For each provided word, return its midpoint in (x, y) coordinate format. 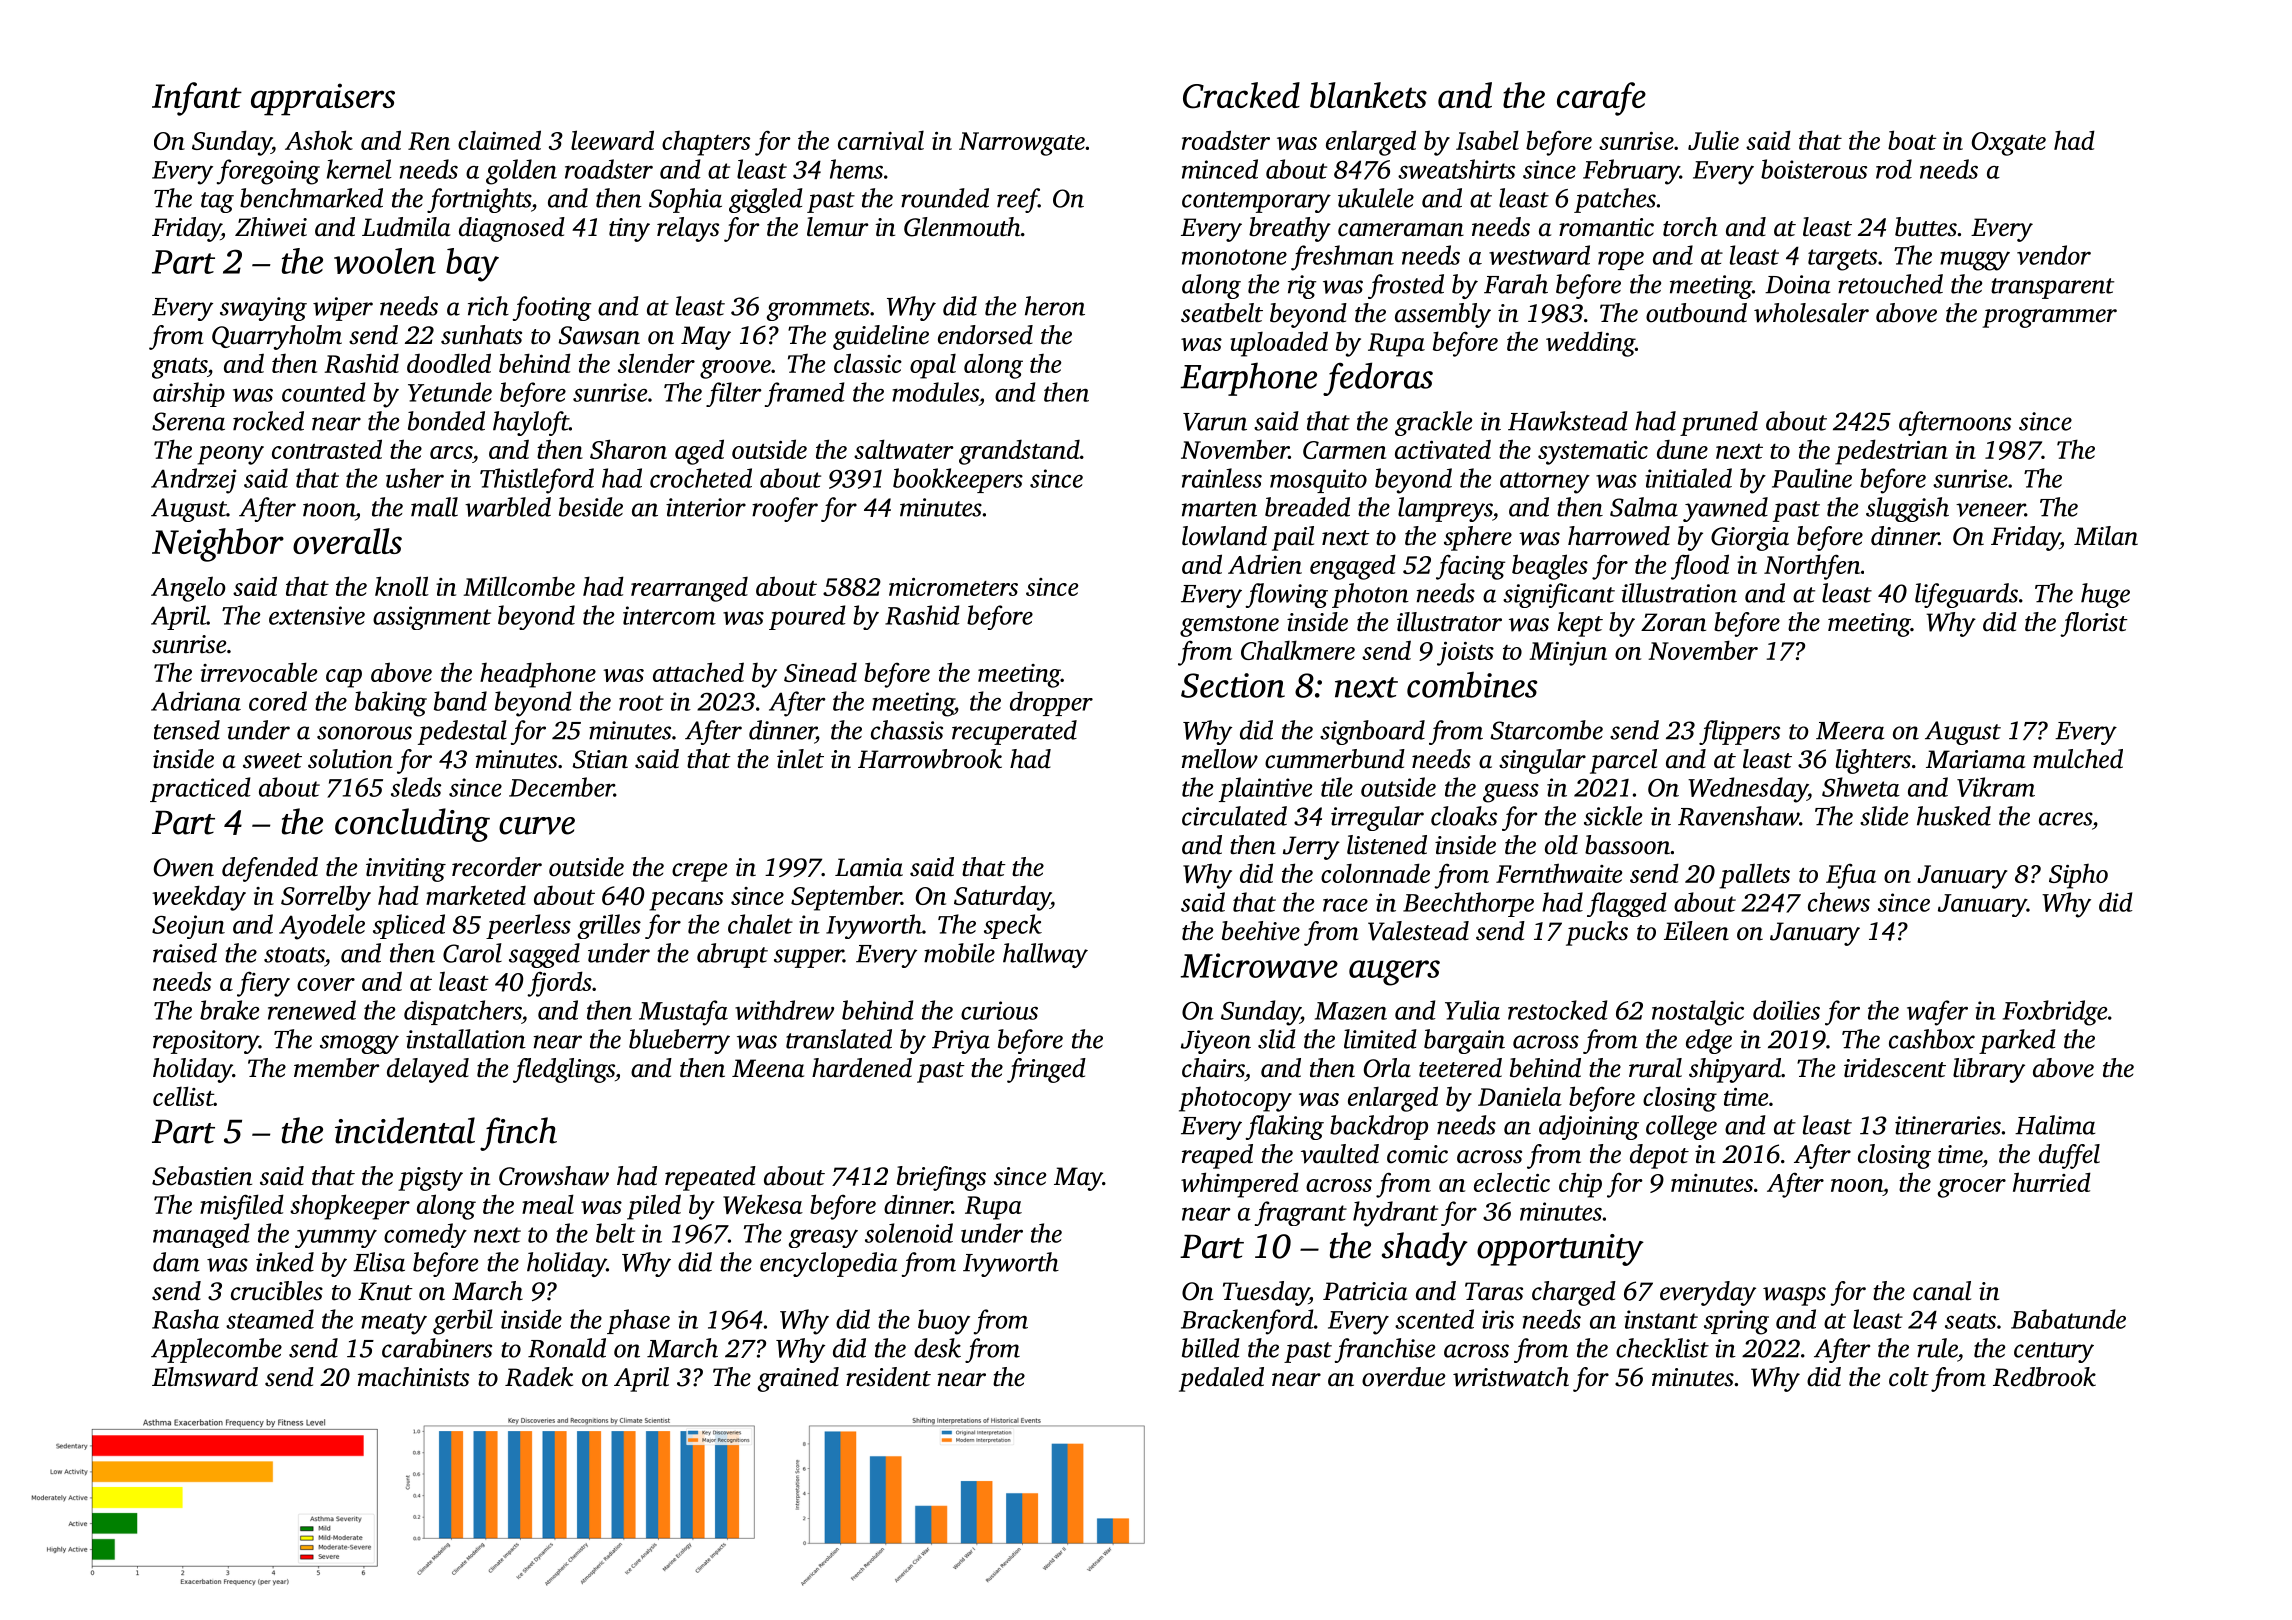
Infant (197, 99)
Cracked (1241, 95)
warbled (508, 507)
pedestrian (1891, 452)
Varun (1215, 422)
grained (798, 1379)
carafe (1601, 99)
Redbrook (2044, 1377)
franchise (1384, 1350)
